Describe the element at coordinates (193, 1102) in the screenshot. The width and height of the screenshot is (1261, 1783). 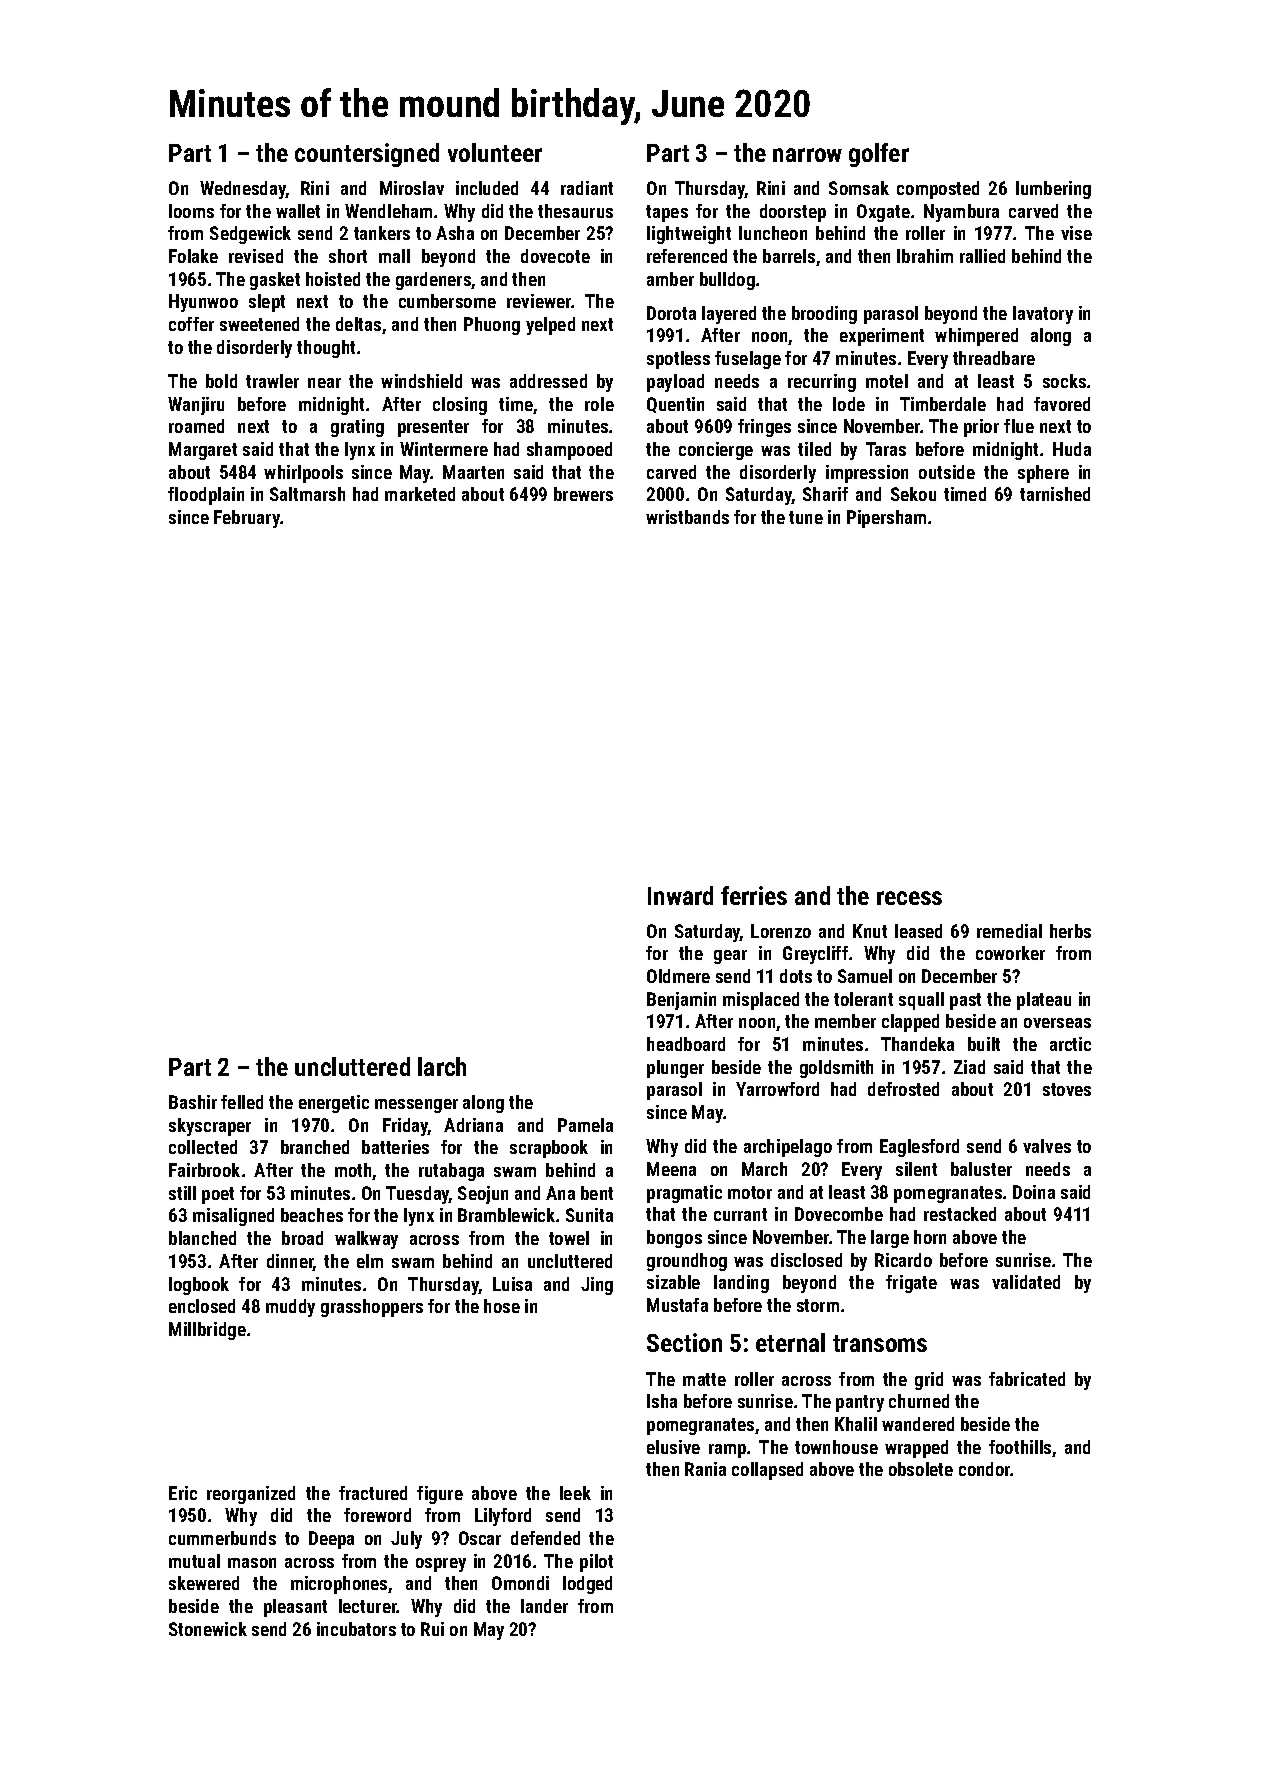
I see `Bashir` at that location.
